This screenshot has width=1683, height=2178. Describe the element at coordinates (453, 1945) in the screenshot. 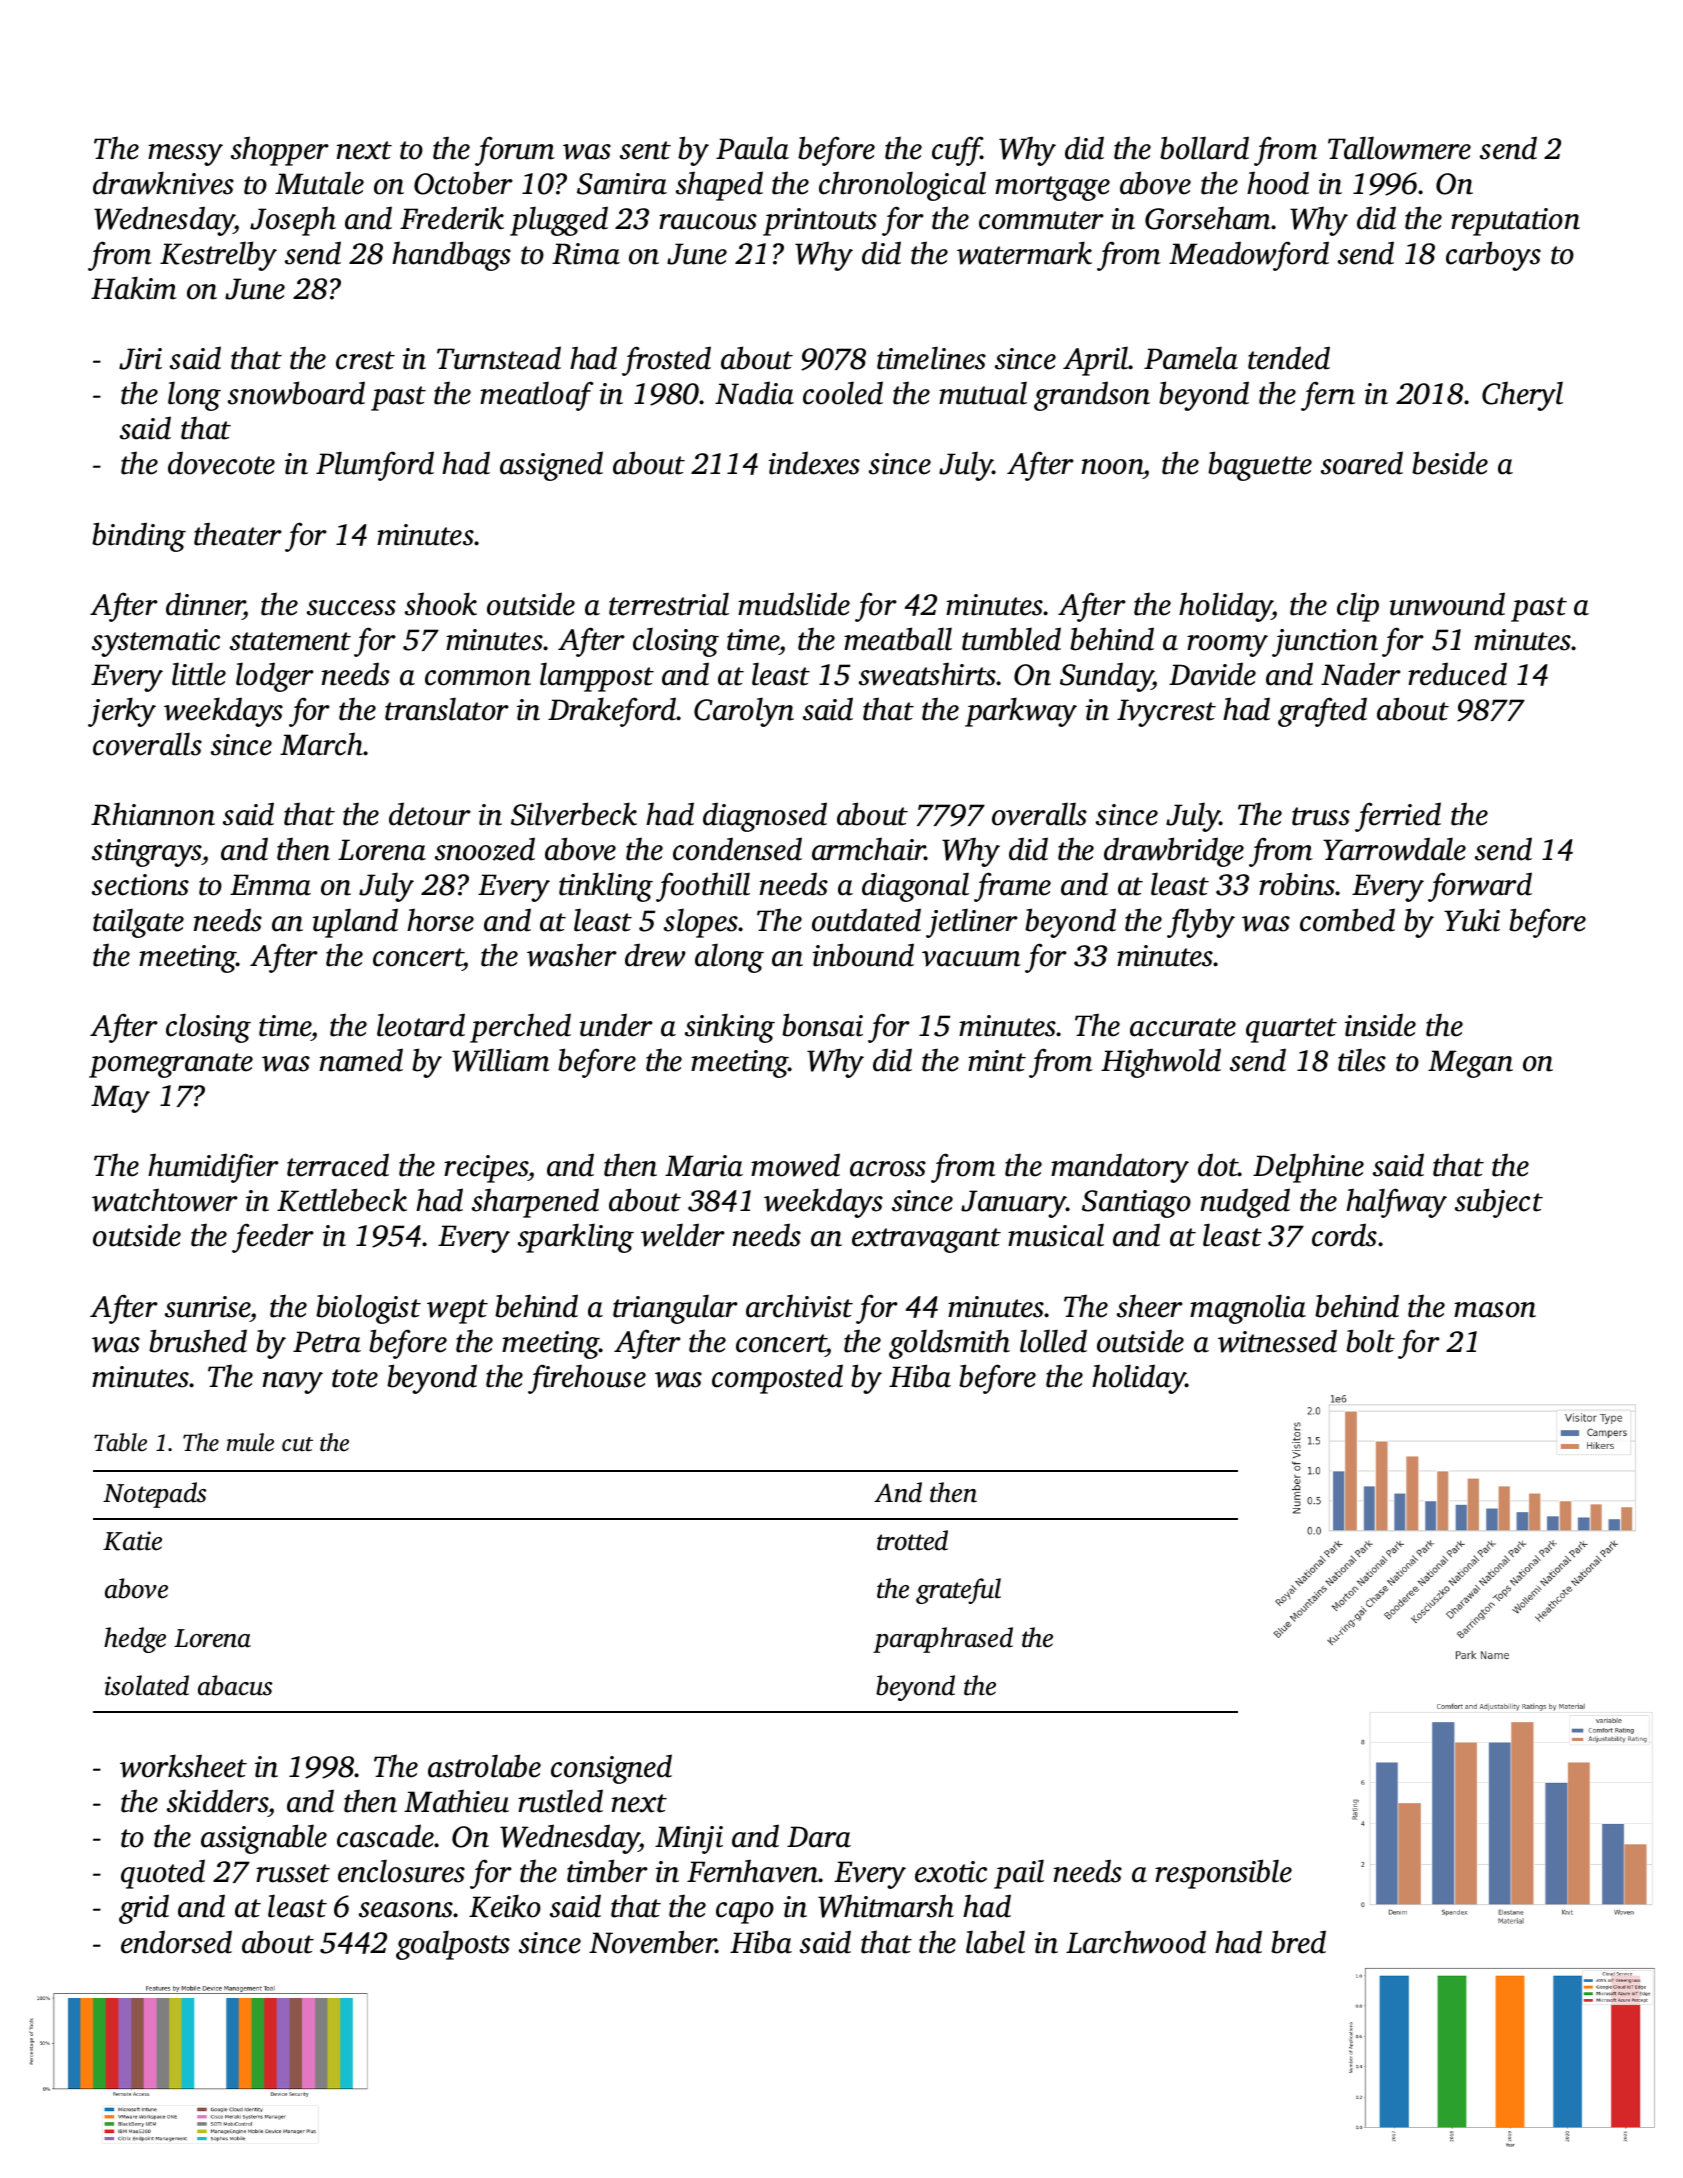

I see `goalposts` at that location.
